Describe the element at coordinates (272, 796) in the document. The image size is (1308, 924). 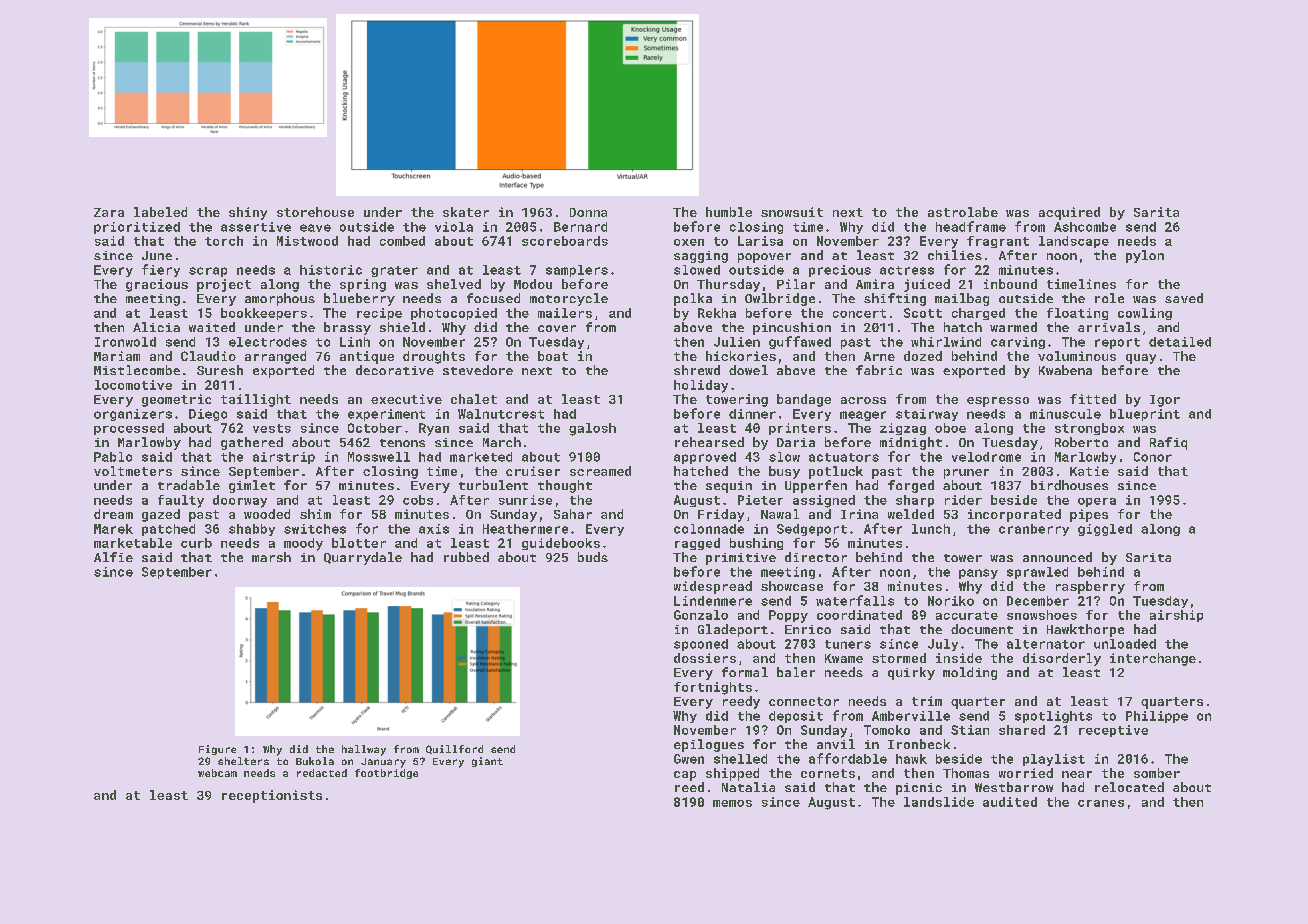
I see `receptionists` at that location.
